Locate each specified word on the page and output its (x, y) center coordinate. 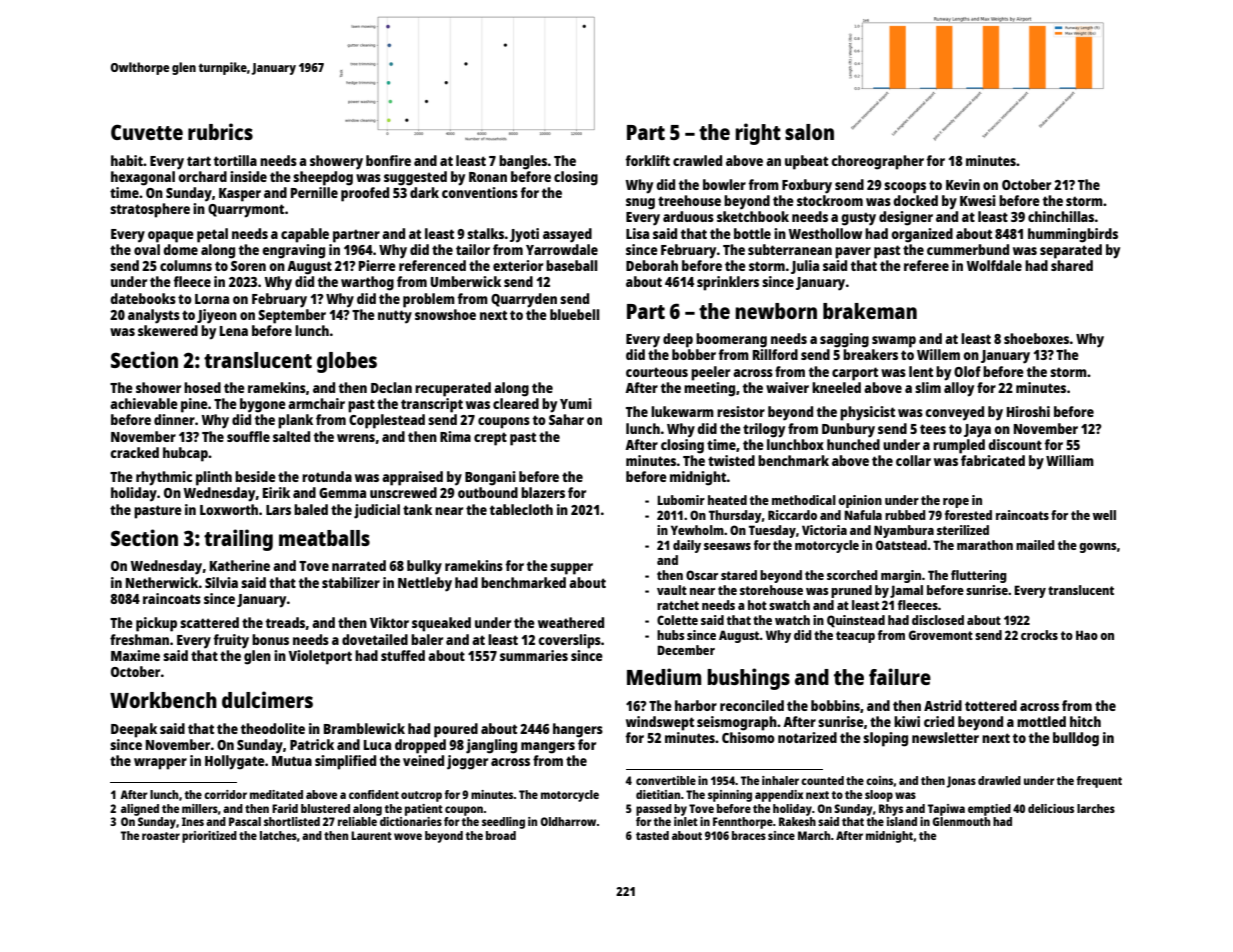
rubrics (220, 131)
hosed (202, 387)
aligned (140, 810)
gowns (1098, 548)
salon (809, 132)
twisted (731, 460)
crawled (697, 160)
